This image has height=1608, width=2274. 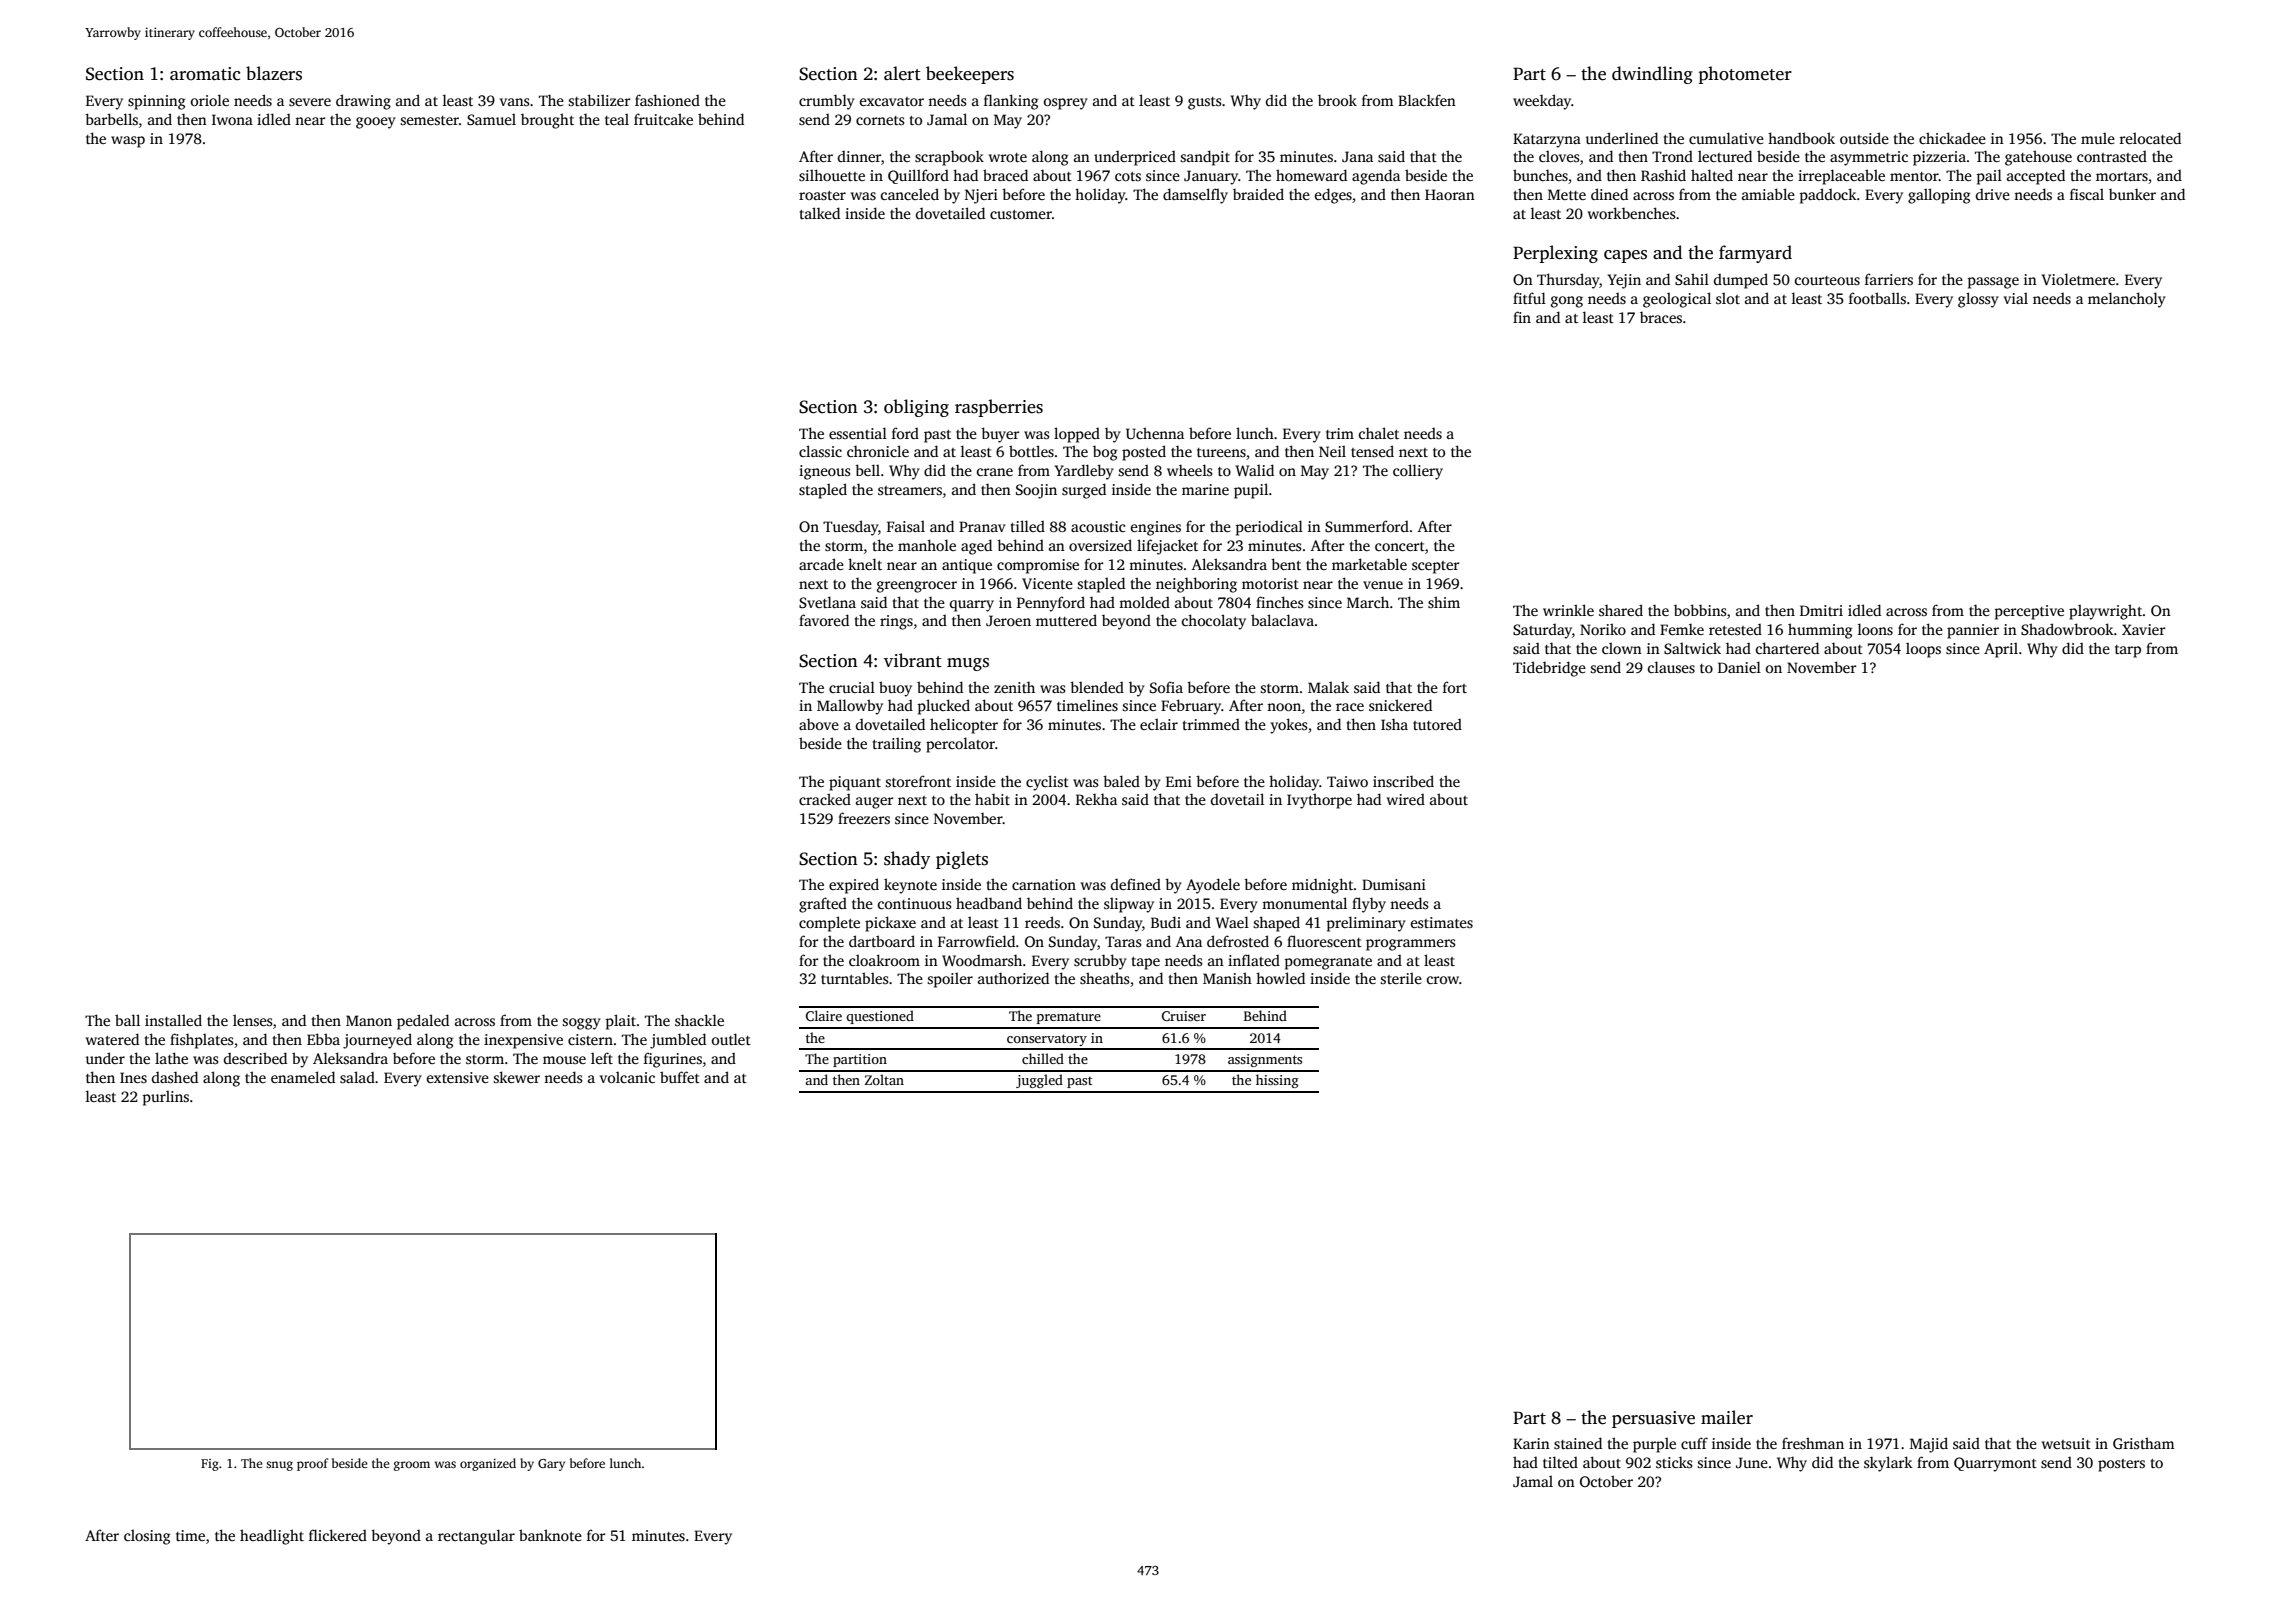 I want to click on Gary, so click(x=551, y=1465).
